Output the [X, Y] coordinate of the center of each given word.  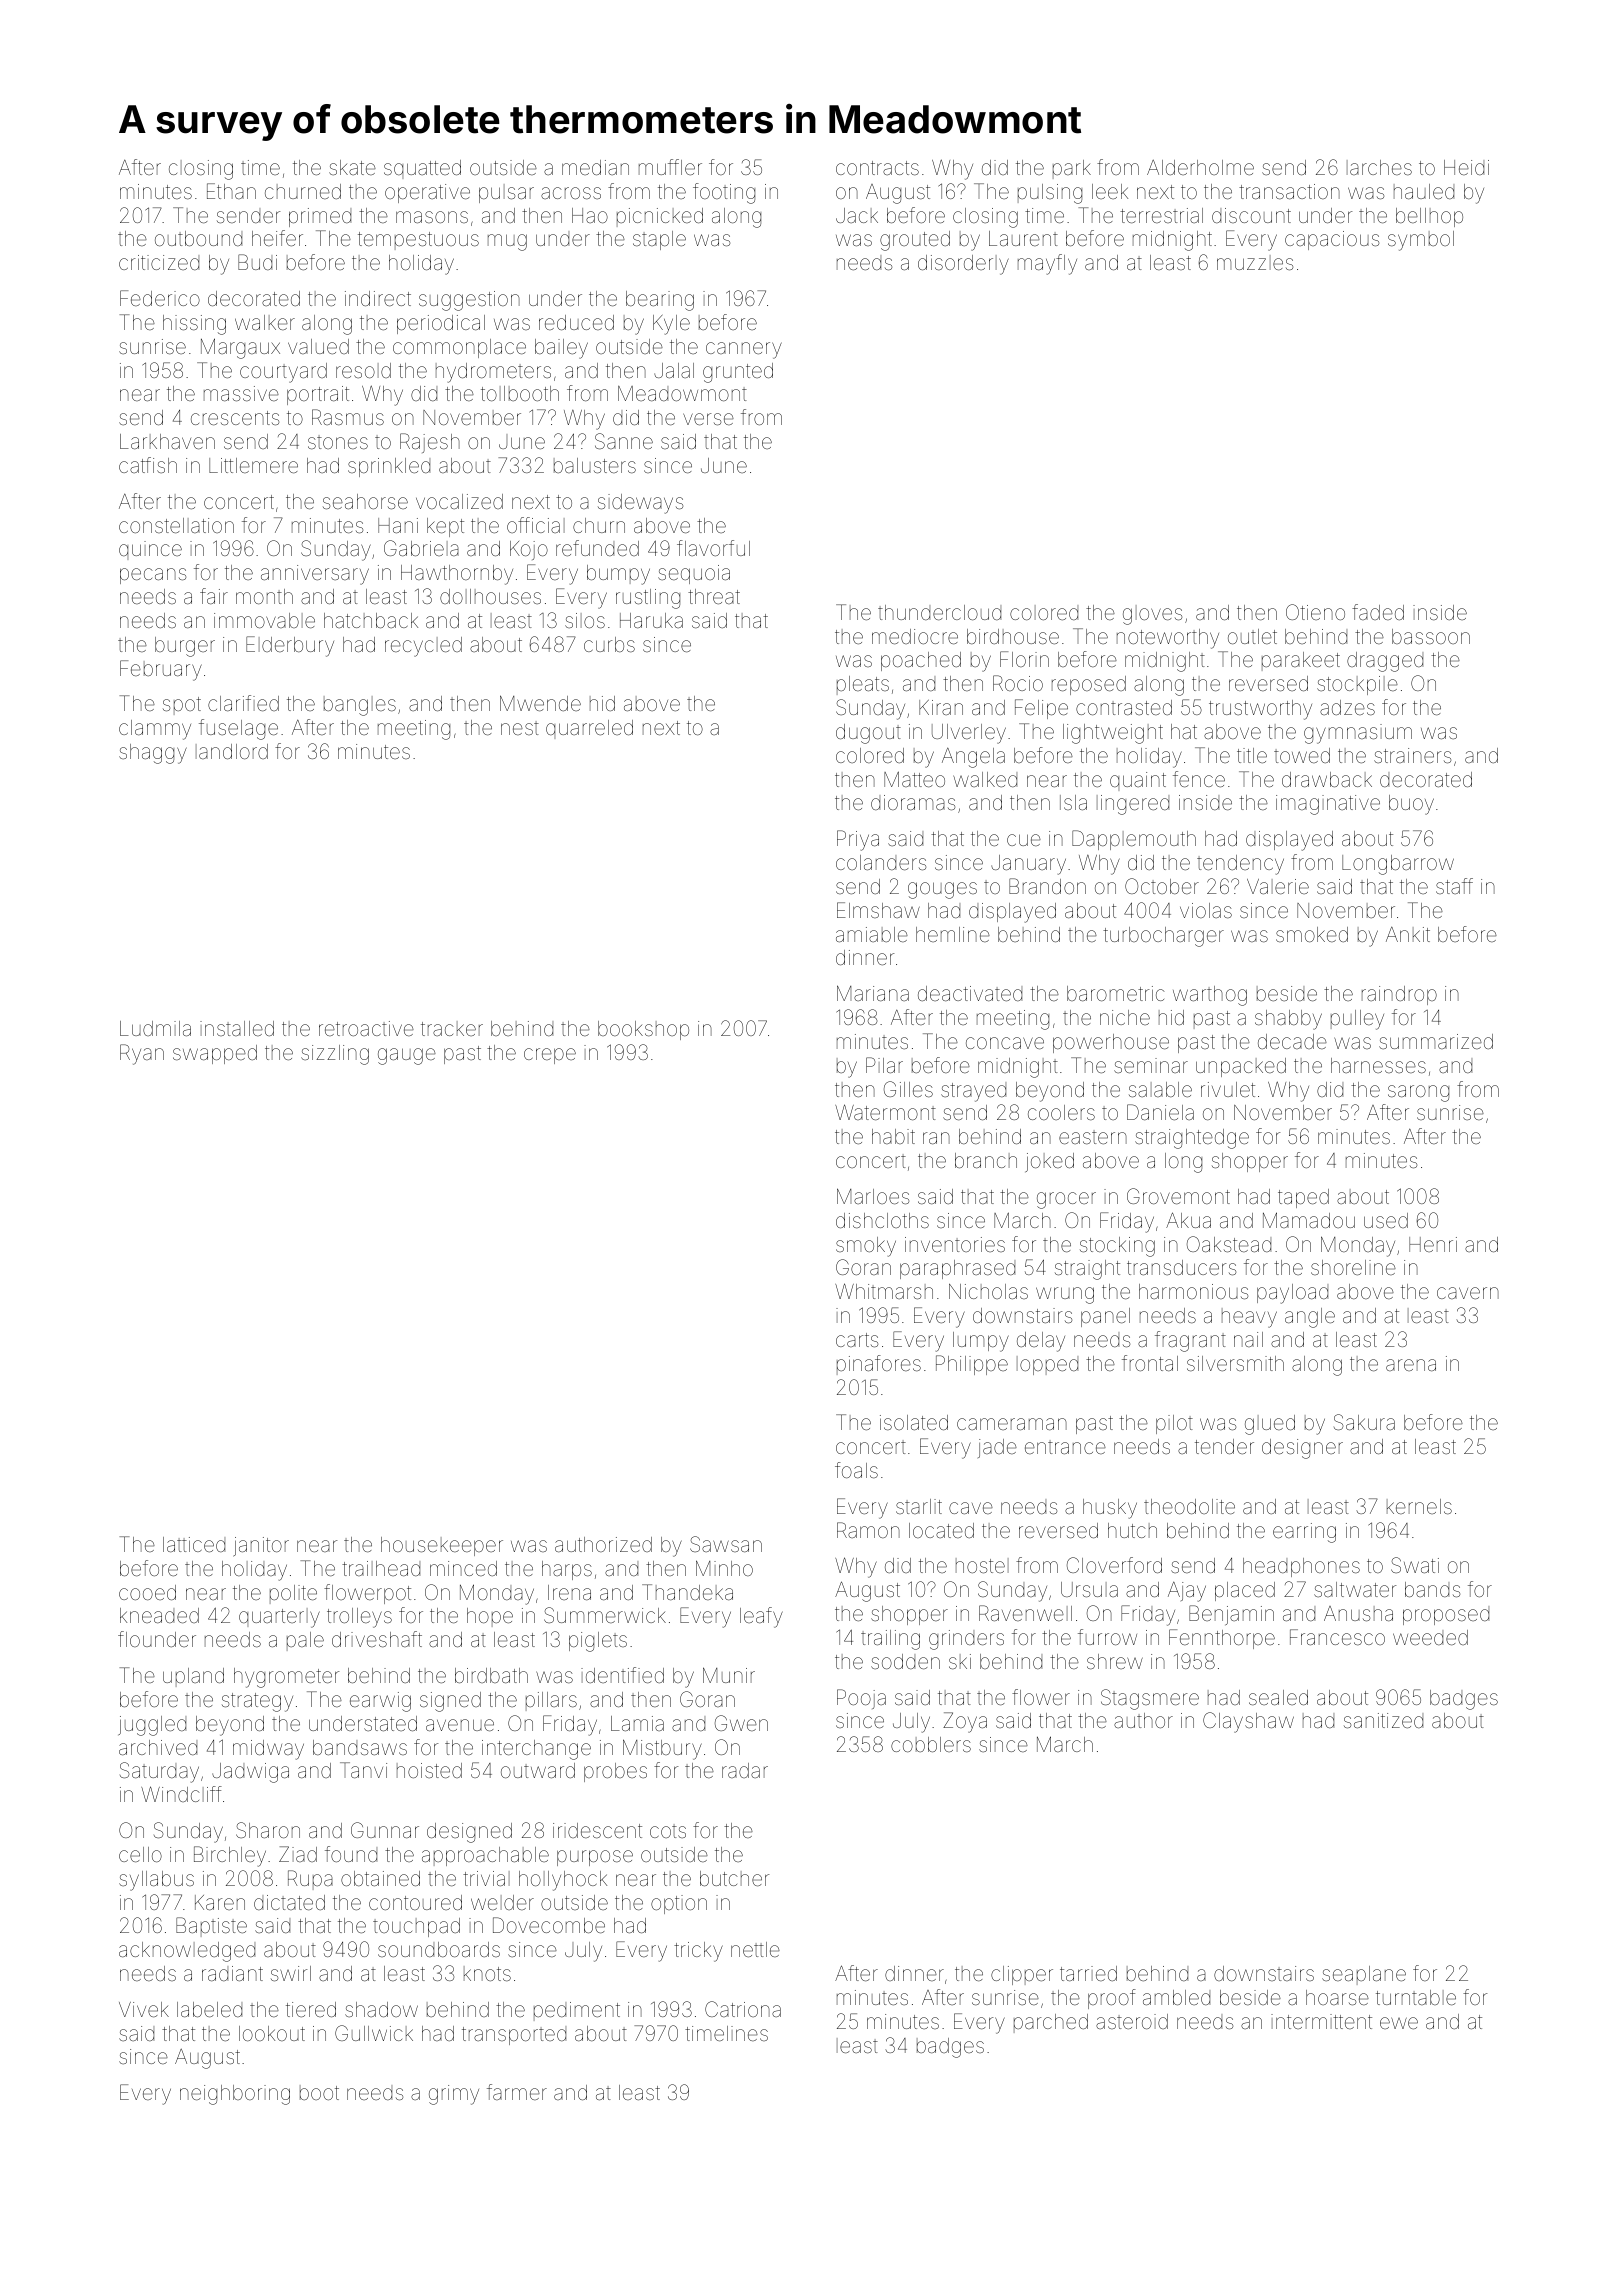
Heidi [1466, 167]
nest [520, 728]
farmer [517, 2092]
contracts [877, 168]
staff [1454, 886]
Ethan [231, 191]
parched [1051, 2023]
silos [585, 620]
